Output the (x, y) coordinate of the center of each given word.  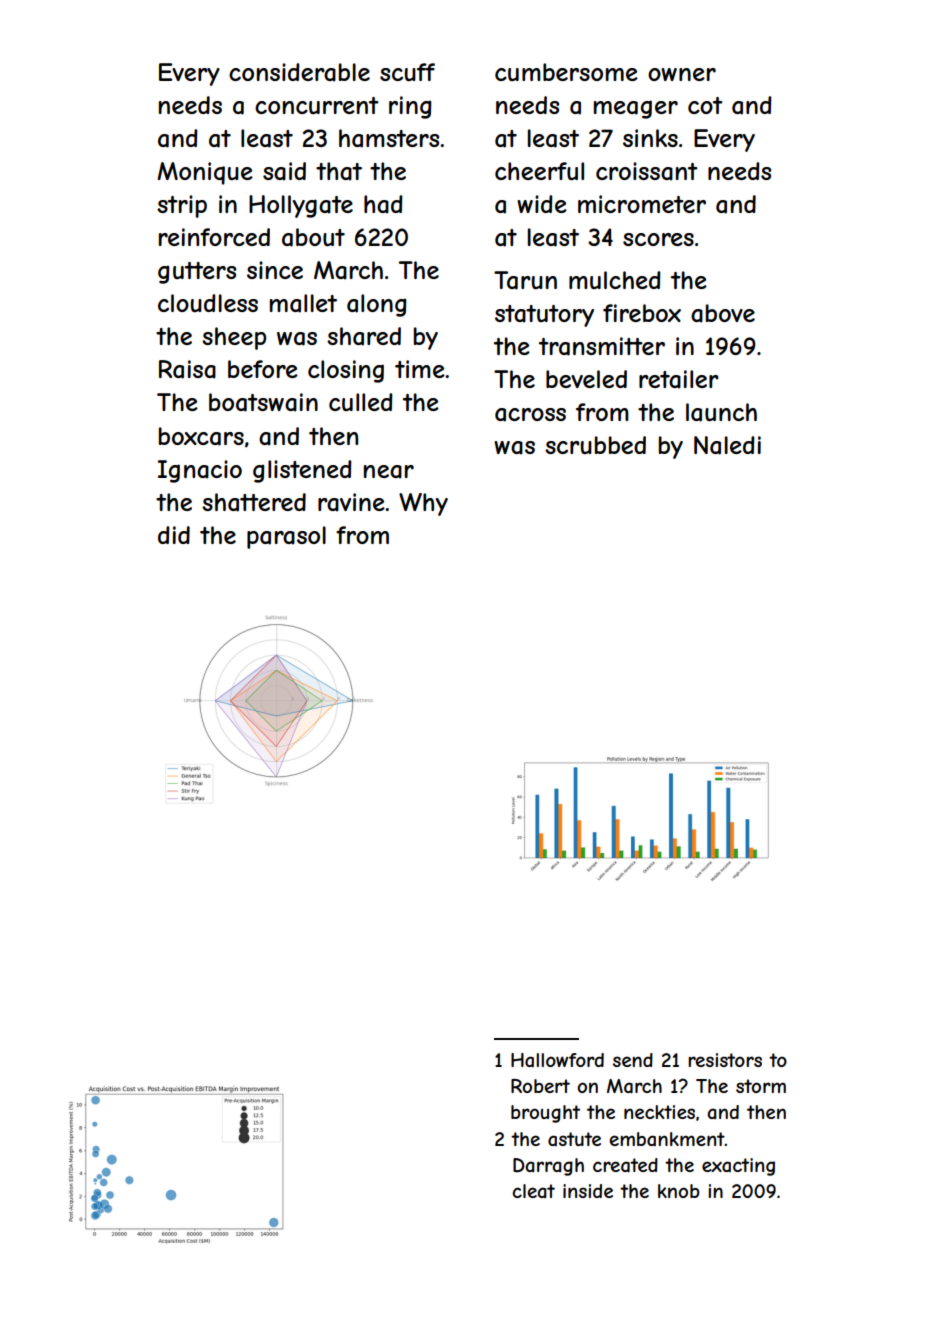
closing (346, 371)
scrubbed (595, 445)
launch (721, 412)
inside (588, 1191)
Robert (540, 1086)
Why (423, 504)
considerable (299, 72)
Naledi (727, 445)
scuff (407, 72)
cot (705, 105)
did (174, 535)
